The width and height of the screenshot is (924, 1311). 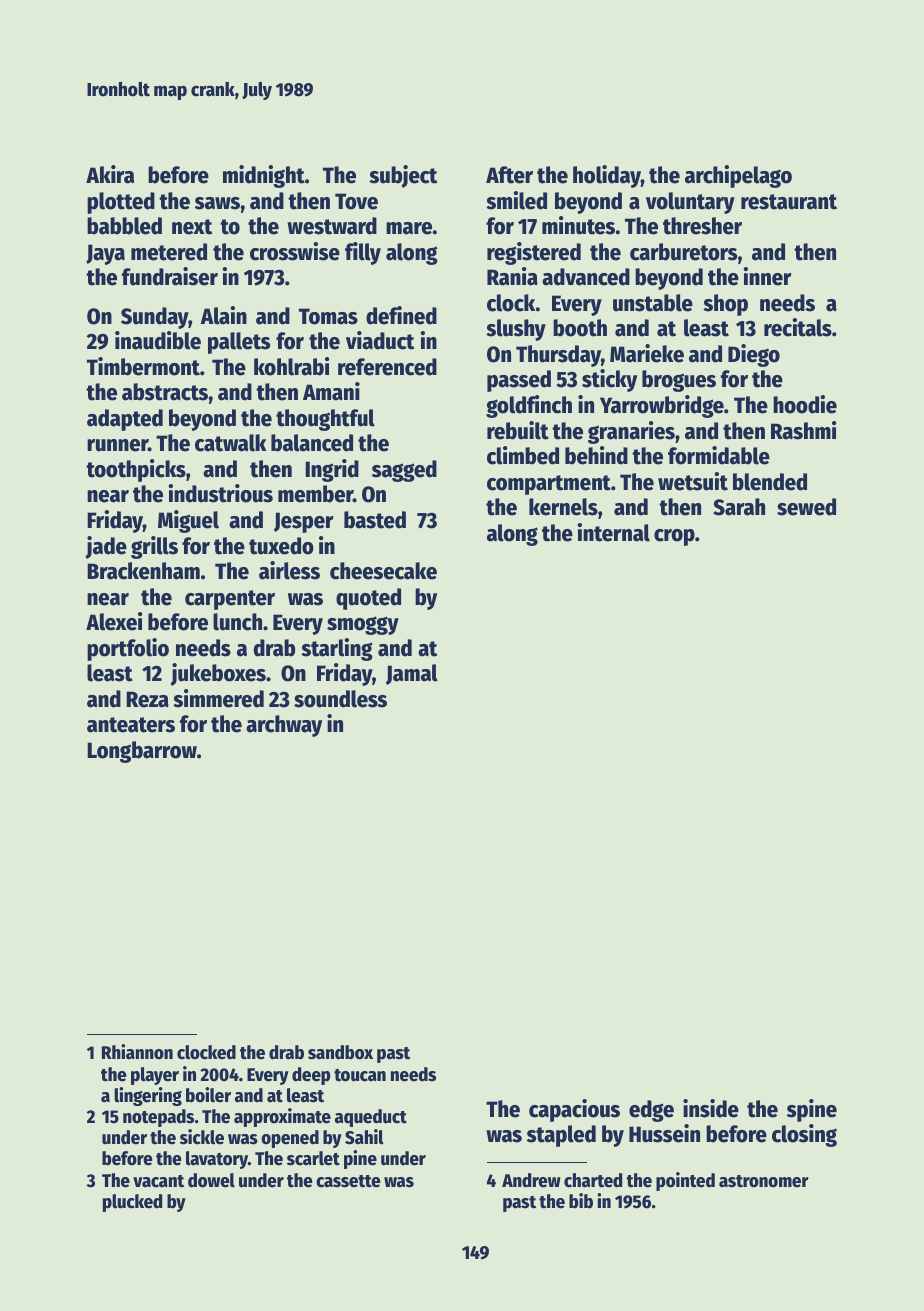 I want to click on inside, so click(x=711, y=1108).
